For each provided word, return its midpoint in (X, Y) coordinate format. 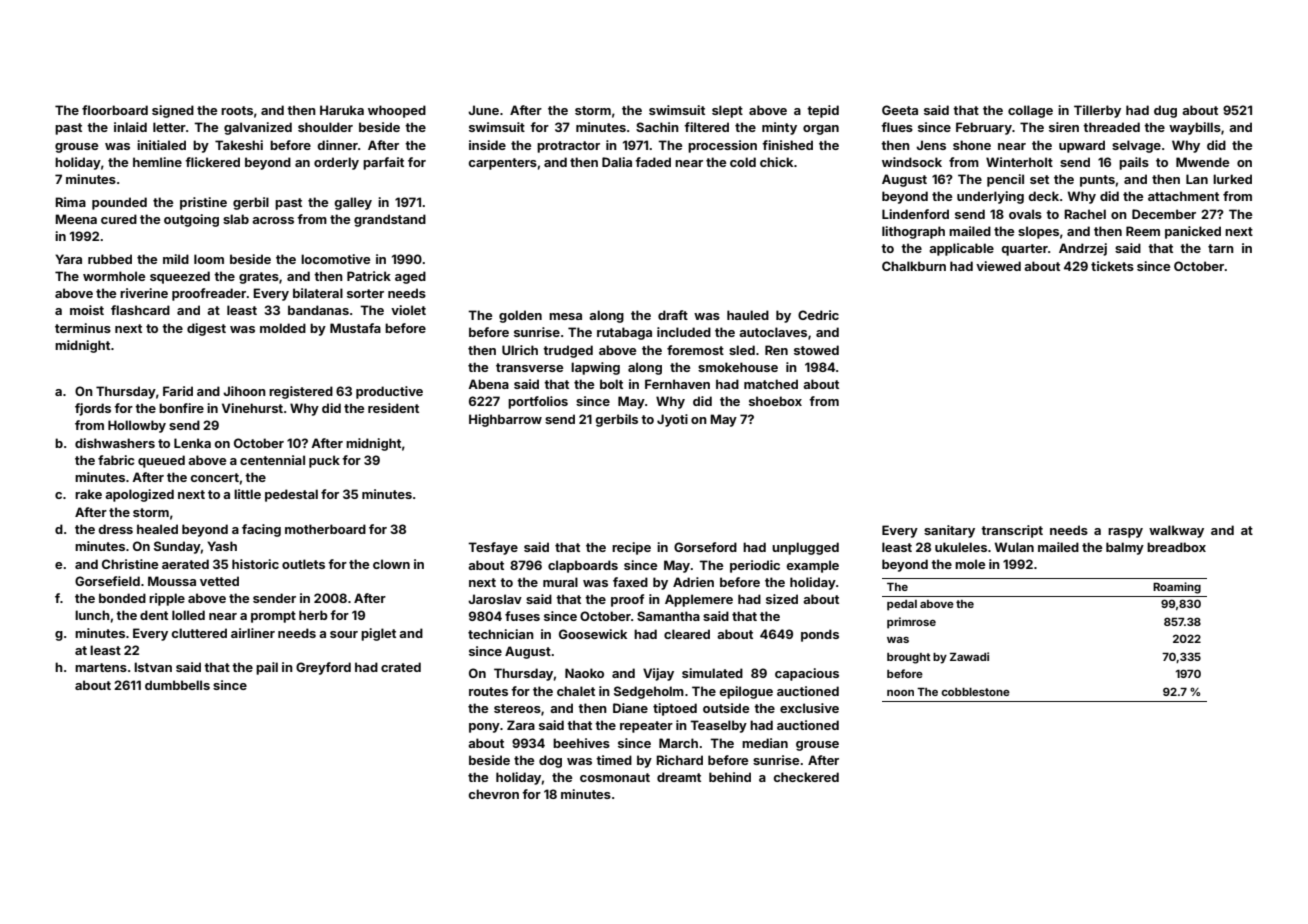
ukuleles (961, 547)
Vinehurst (252, 408)
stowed (816, 350)
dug (1165, 111)
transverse (529, 367)
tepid (823, 111)
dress (115, 529)
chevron (493, 794)
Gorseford (705, 547)
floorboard (115, 110)
